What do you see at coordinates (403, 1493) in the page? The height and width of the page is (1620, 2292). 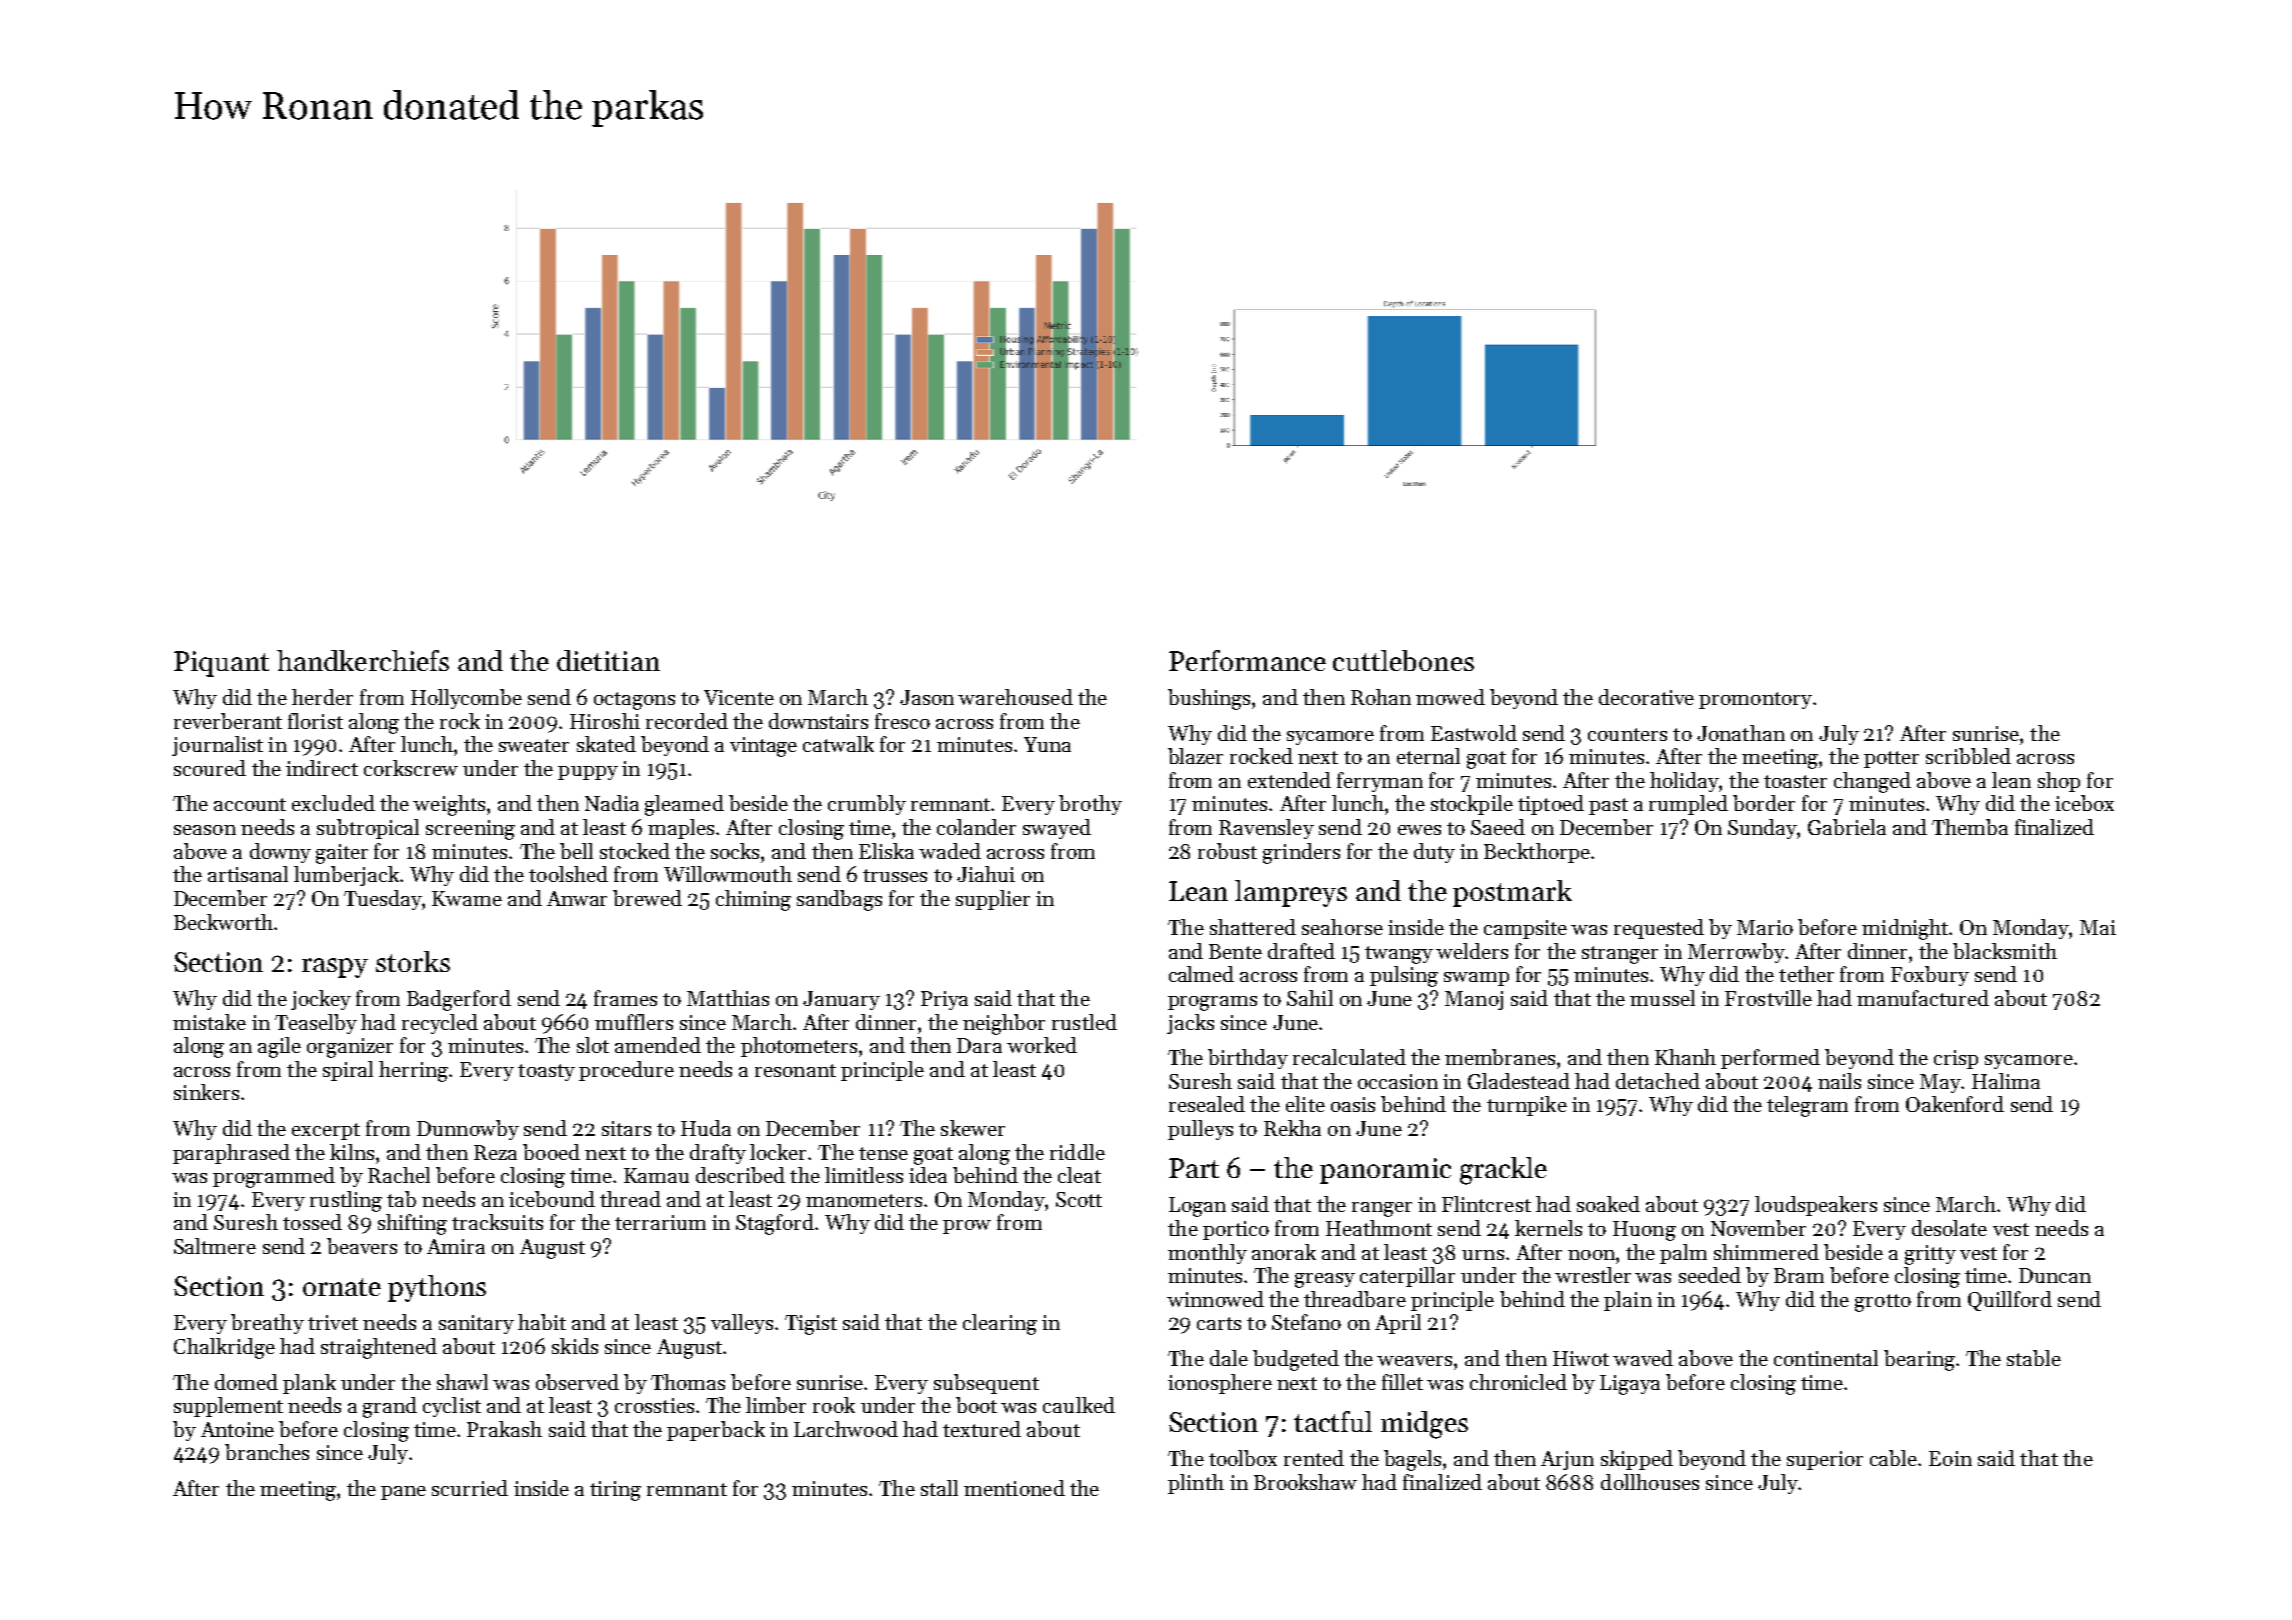 I see `pane` at bounding box center [403, 1493].
